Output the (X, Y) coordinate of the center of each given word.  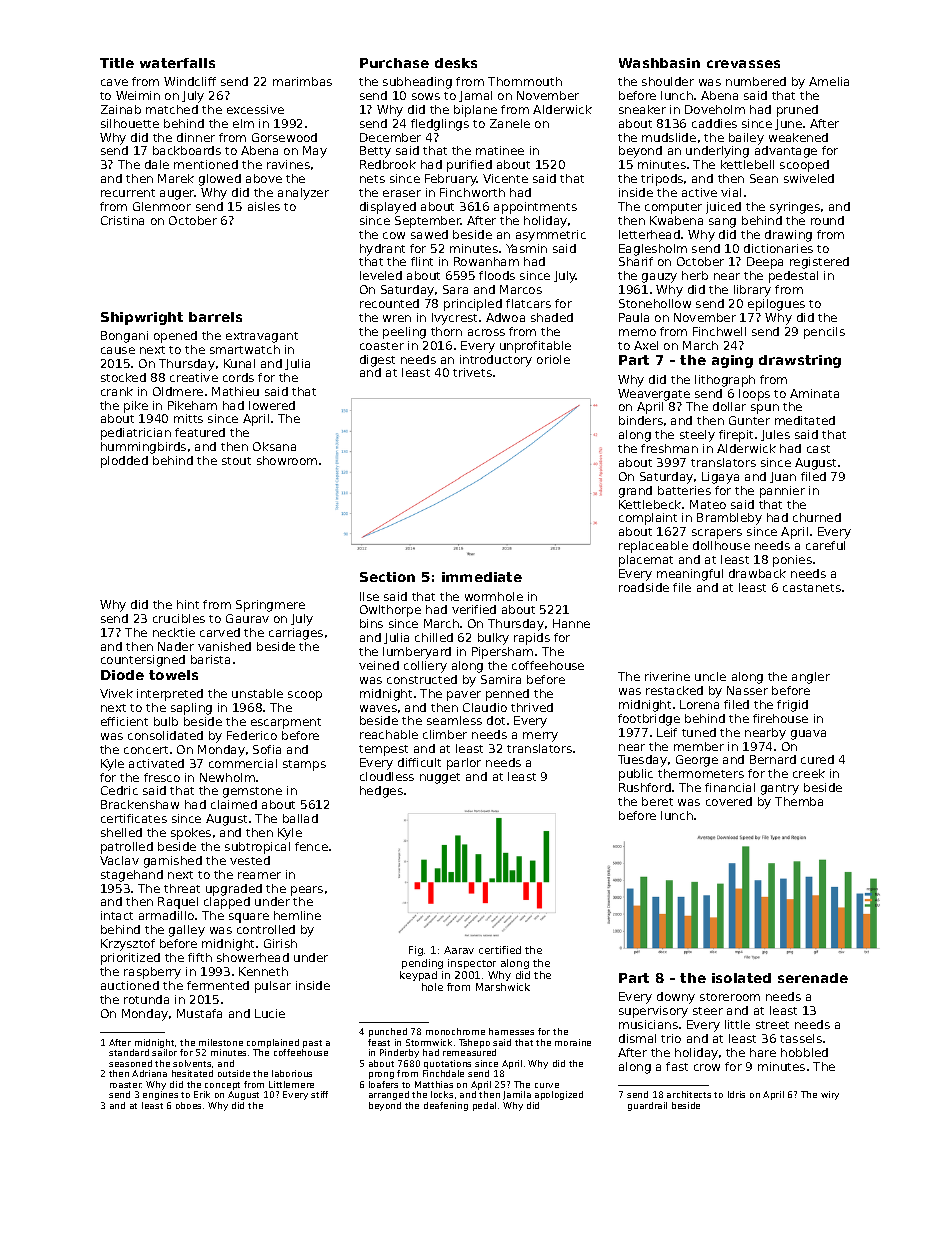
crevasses (743, 64)
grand (635, 492)
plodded (124, 462)
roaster (126, 1085)
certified (500, 950)
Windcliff (190, 81)
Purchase (394, 63)
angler (811, 678)
